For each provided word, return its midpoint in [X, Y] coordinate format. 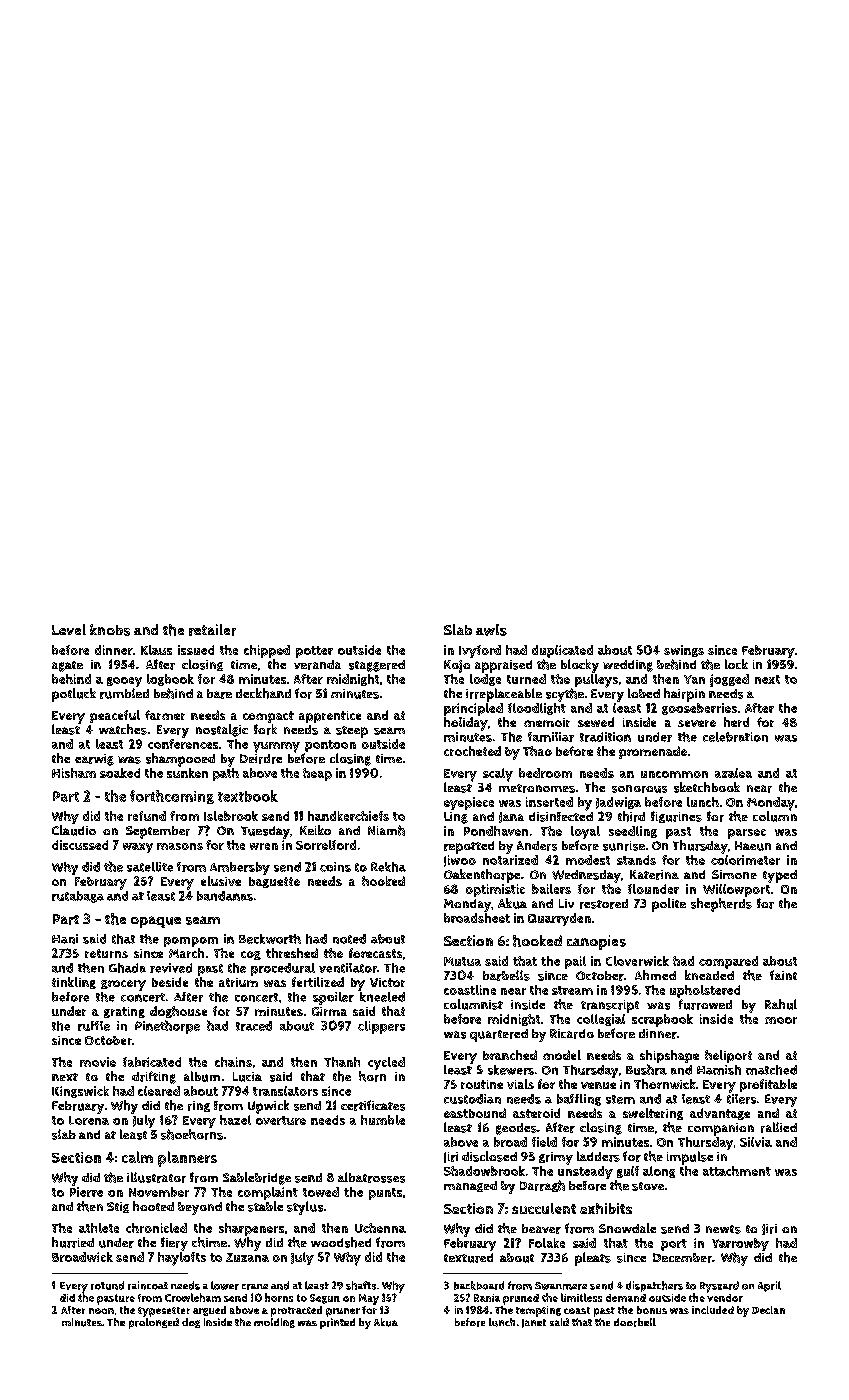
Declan [768, 1310]
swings [684, 651]
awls [491, 630]
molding [274, 1323]
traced [254, 1026]
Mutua [462, 961]
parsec [747, 834]
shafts [361, 1285]
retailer [212, 630]
